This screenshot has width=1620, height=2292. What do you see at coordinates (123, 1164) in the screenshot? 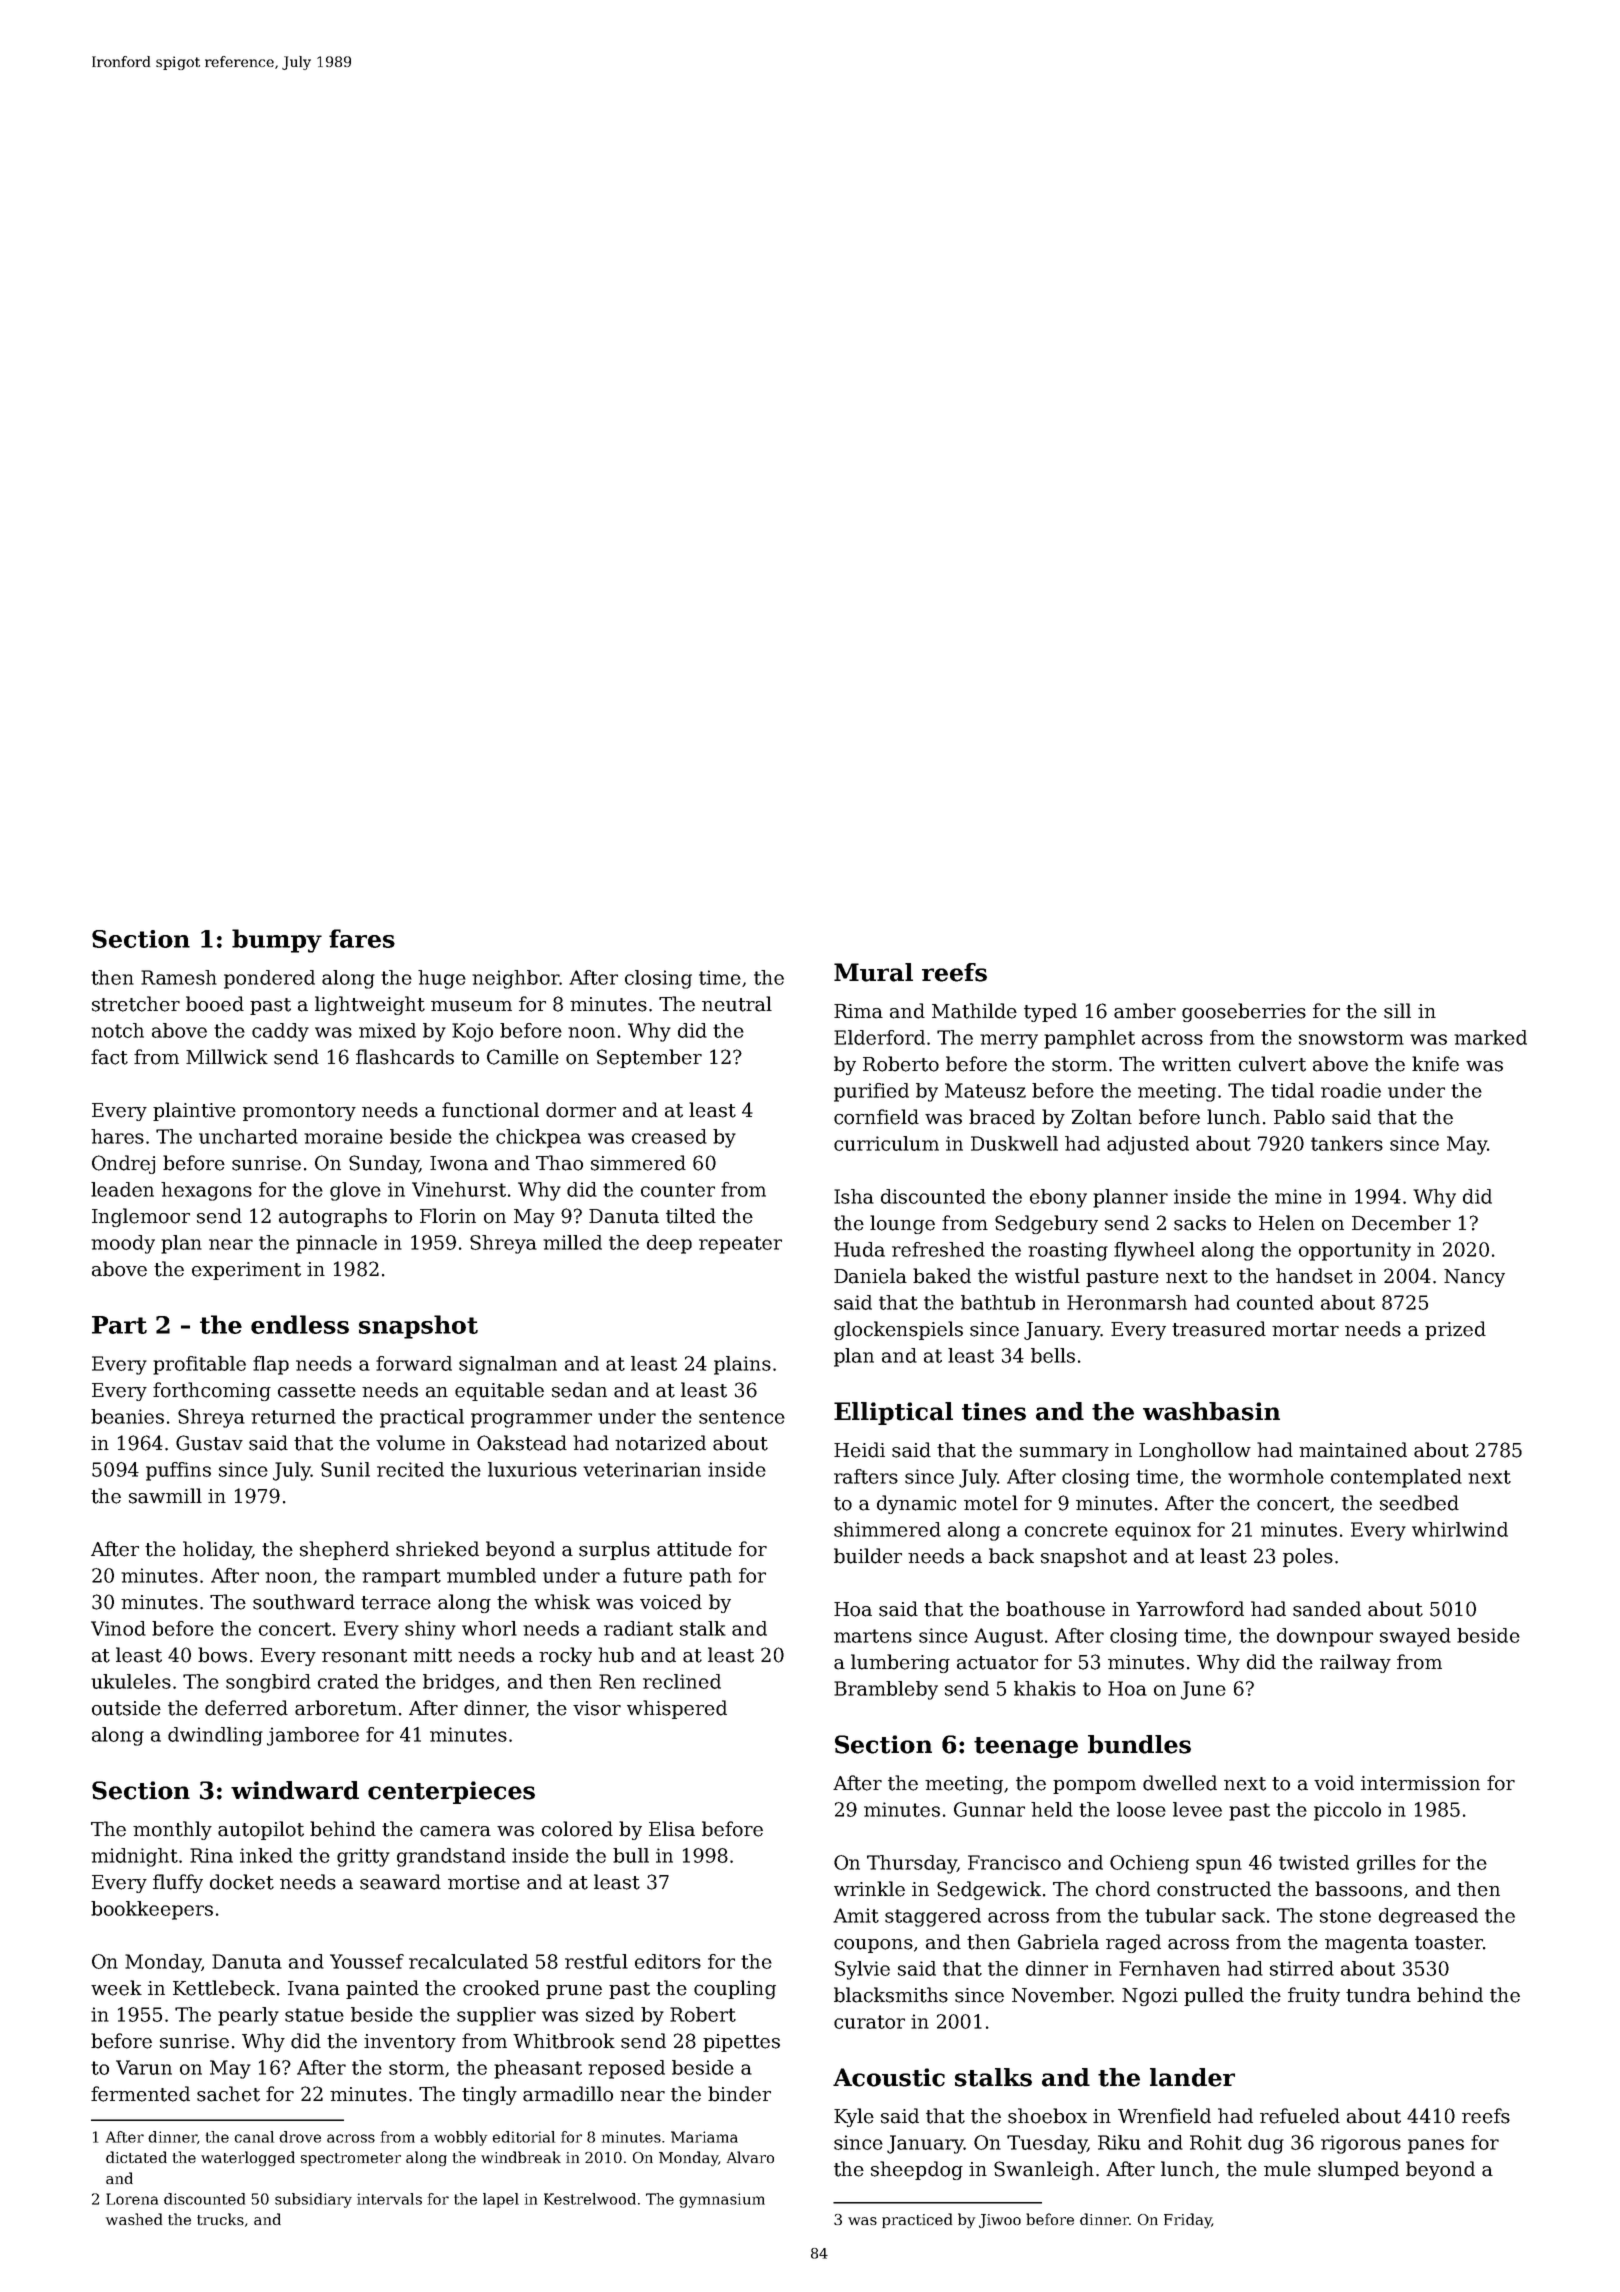
I see `Ondrej` at bounding box center [123, 1164].
